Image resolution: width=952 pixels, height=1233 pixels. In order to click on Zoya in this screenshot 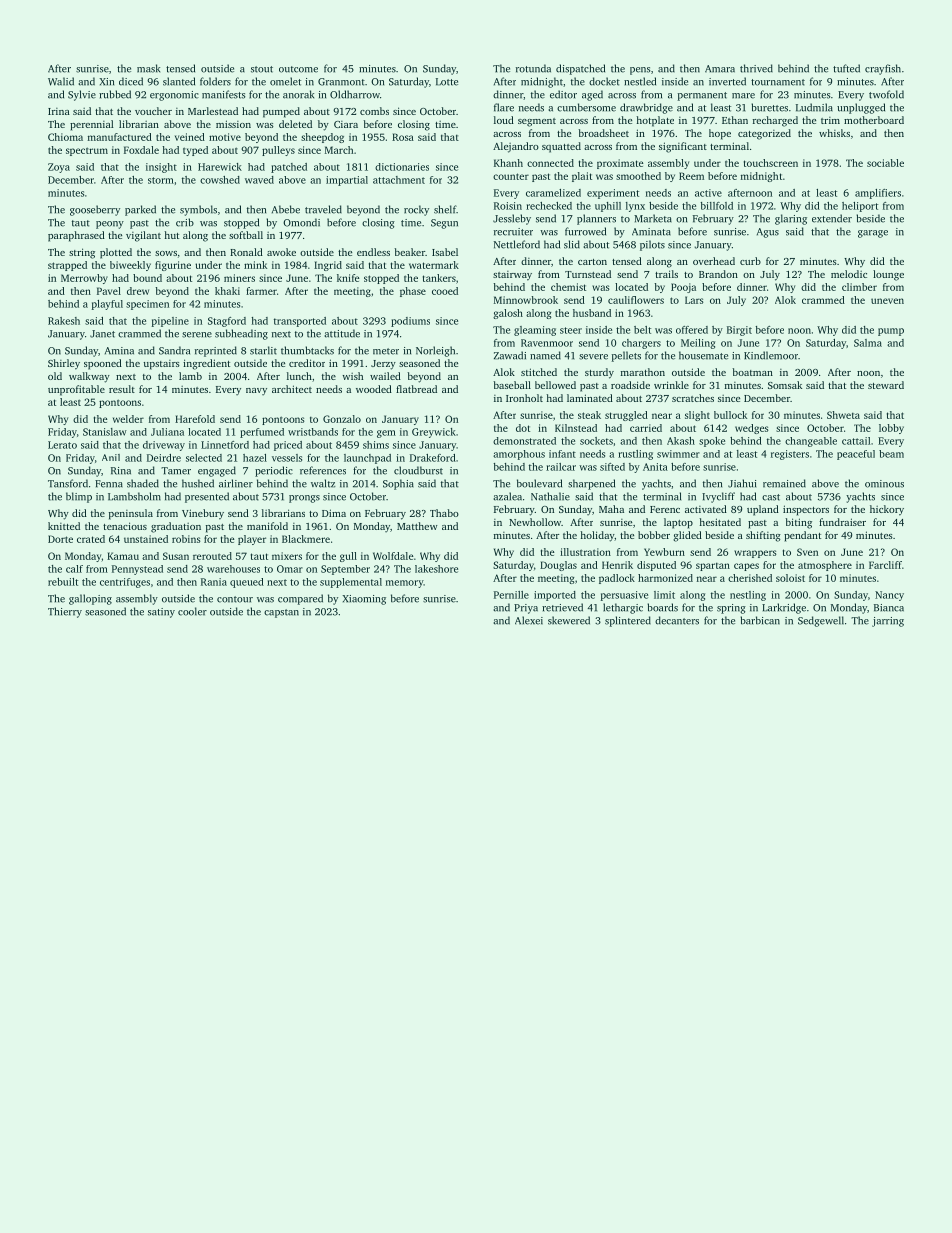, I will do `click(59, 168)`.
